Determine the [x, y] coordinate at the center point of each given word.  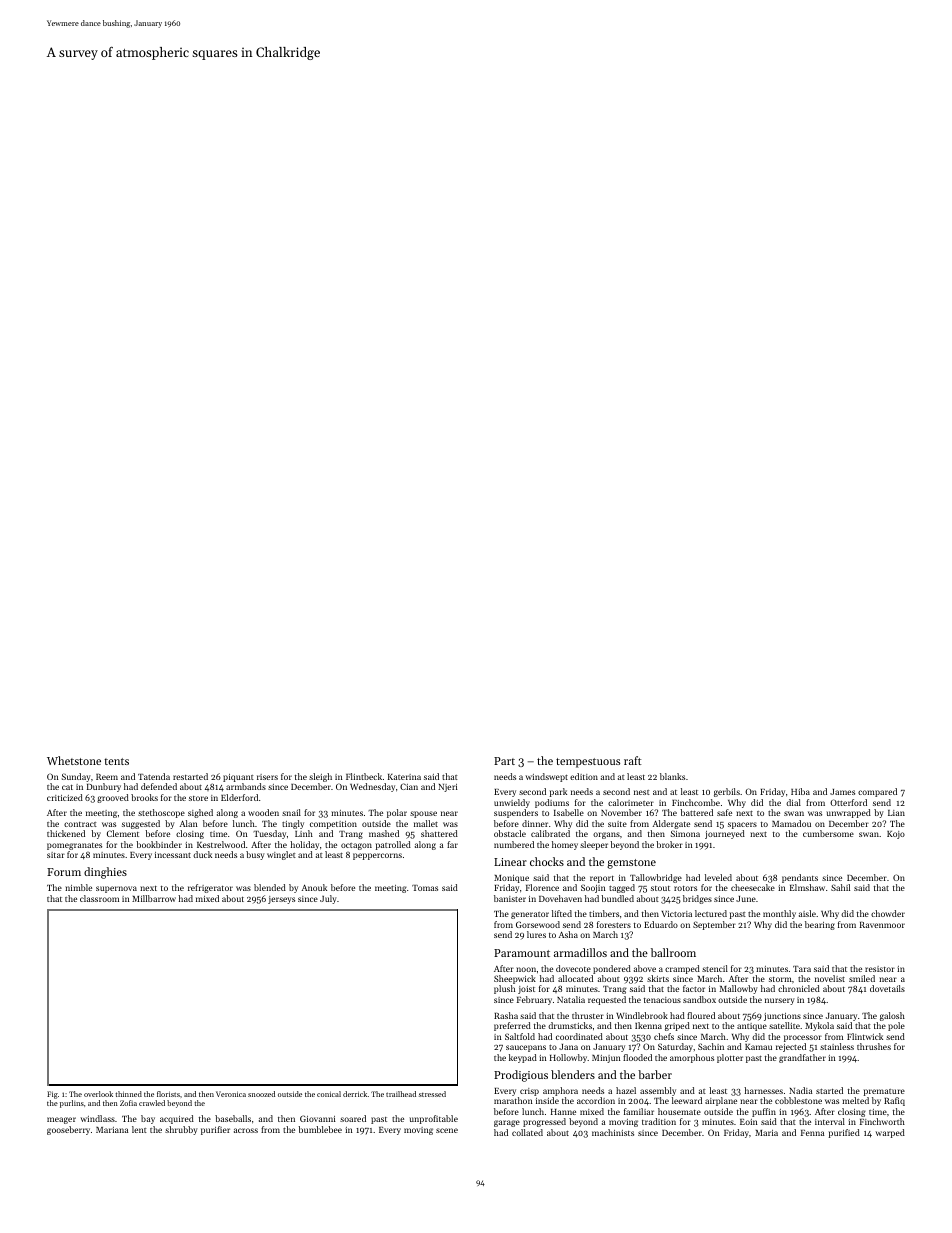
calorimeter [631, 802]
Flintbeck [364, 776]
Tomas [425, 888]
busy [255, 855]
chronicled [799, 988]
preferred [512, 1026]
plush [504, 989]
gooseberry [68, 1130]
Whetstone [74, 760]
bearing [820, 925]
